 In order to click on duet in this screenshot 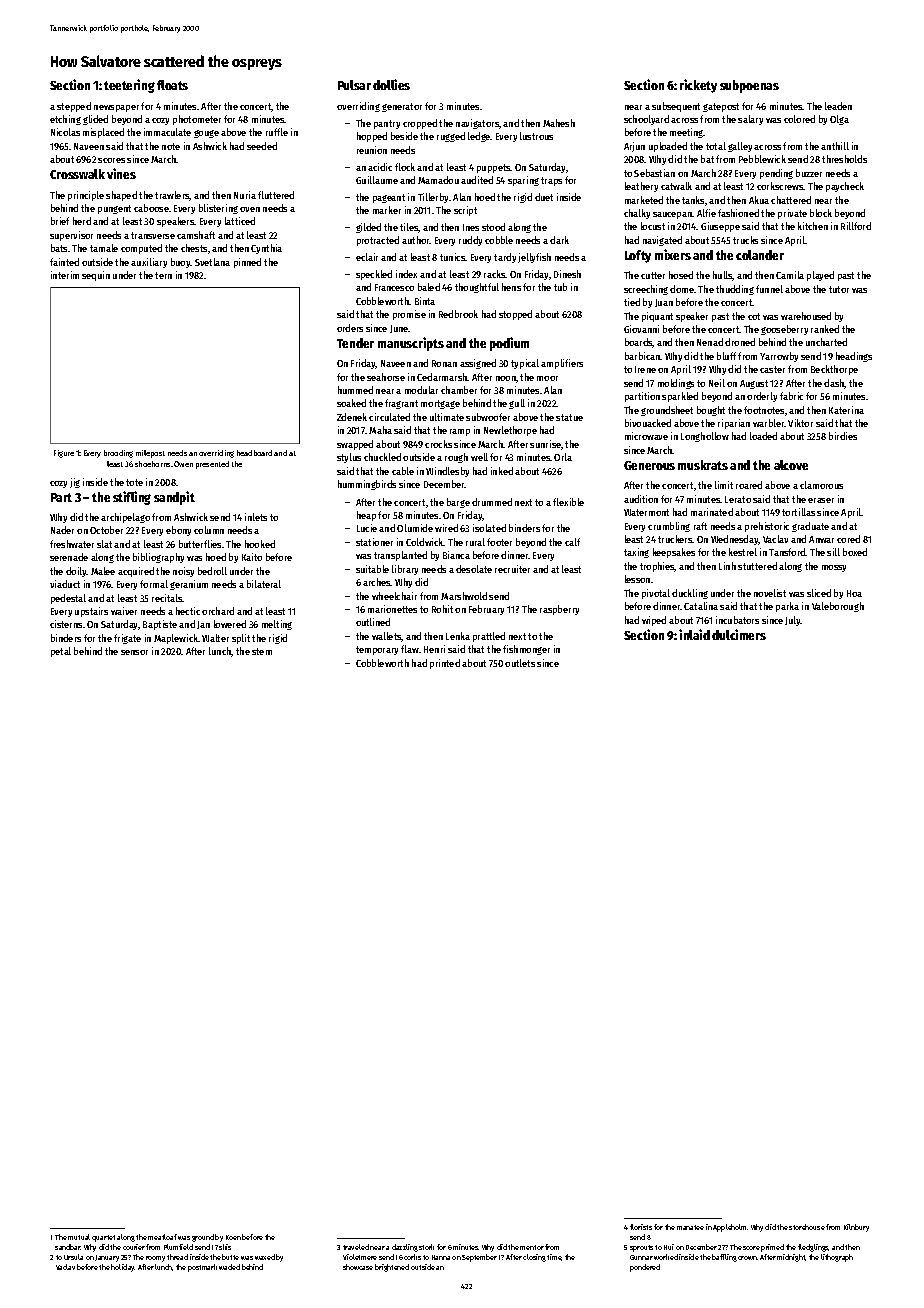, I will do `click(544, 197)`.
